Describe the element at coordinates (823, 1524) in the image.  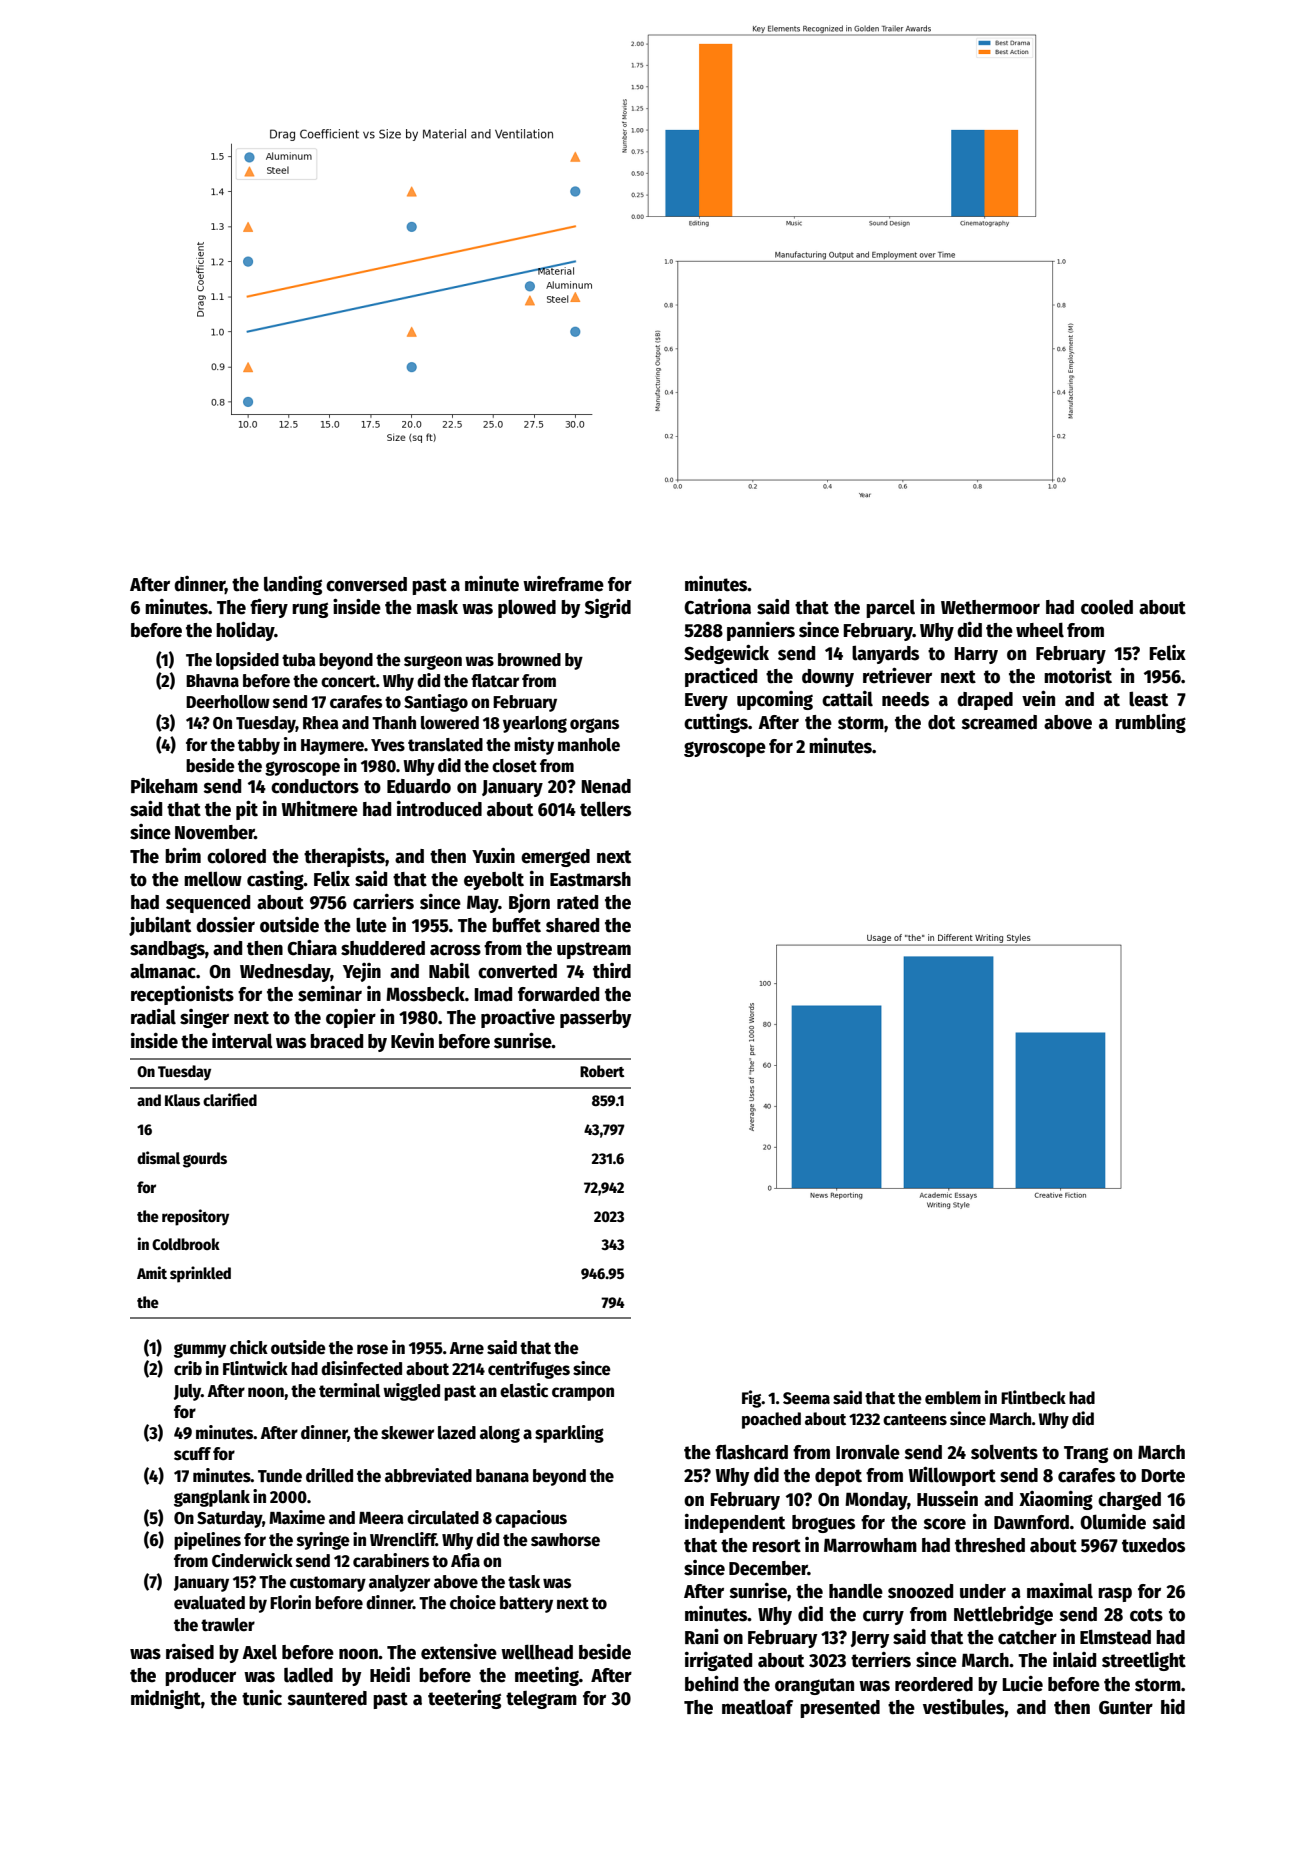
I see `brogues` at that location.
